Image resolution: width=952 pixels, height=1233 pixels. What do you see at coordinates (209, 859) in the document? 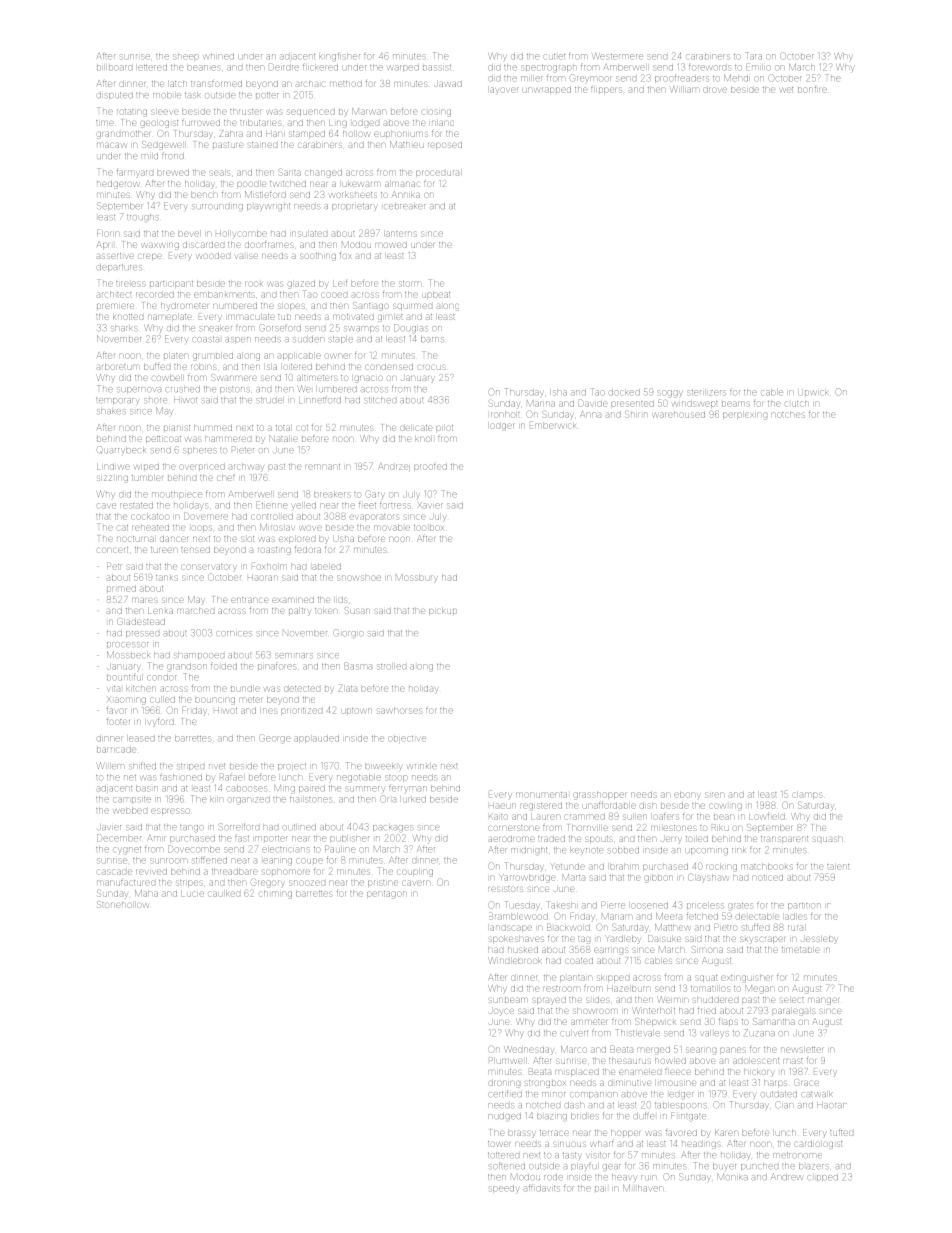
I see `stiffened` at bounding box center [209, 859].
